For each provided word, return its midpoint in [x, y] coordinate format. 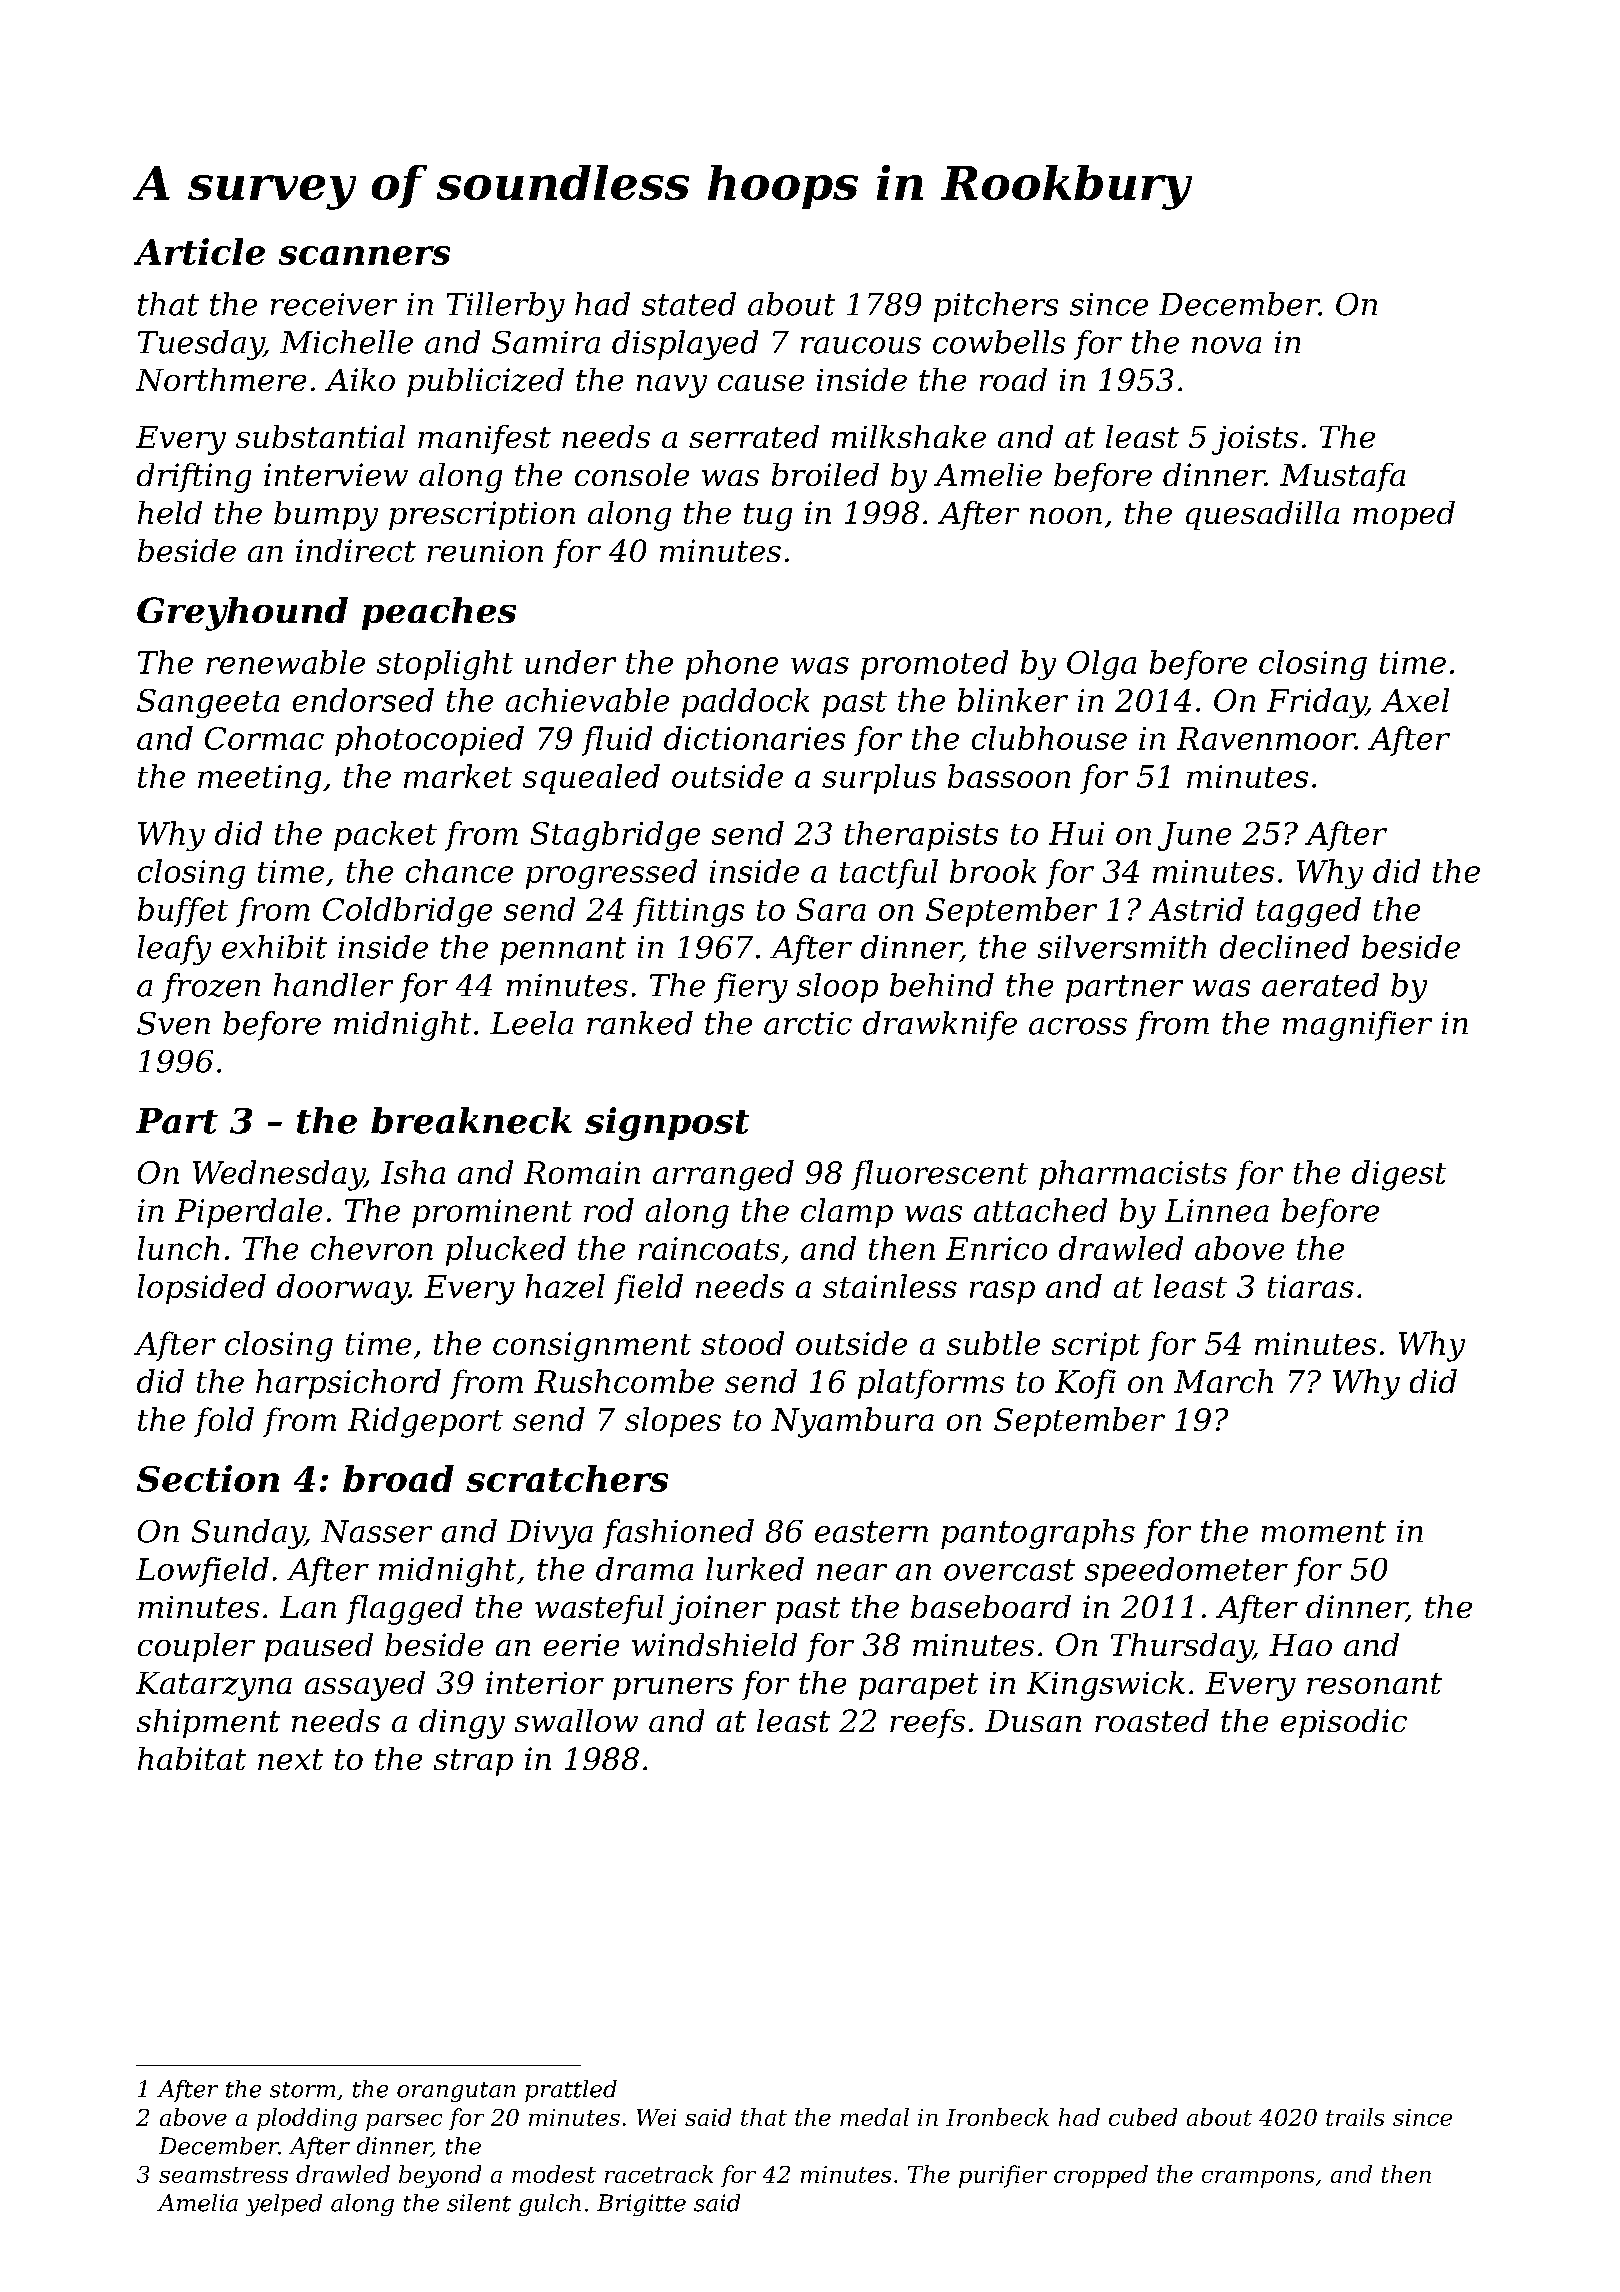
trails [1355, 2117]
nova [1226, 345]
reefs [927, 1723]
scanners [364, 255]
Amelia [197, 2203]
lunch [178, 1248]
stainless [890, 1286]
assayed [365, 1686]
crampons [1258, 2179]
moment [1324, 1532]
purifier [1003, 2176]
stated [689, 304]
